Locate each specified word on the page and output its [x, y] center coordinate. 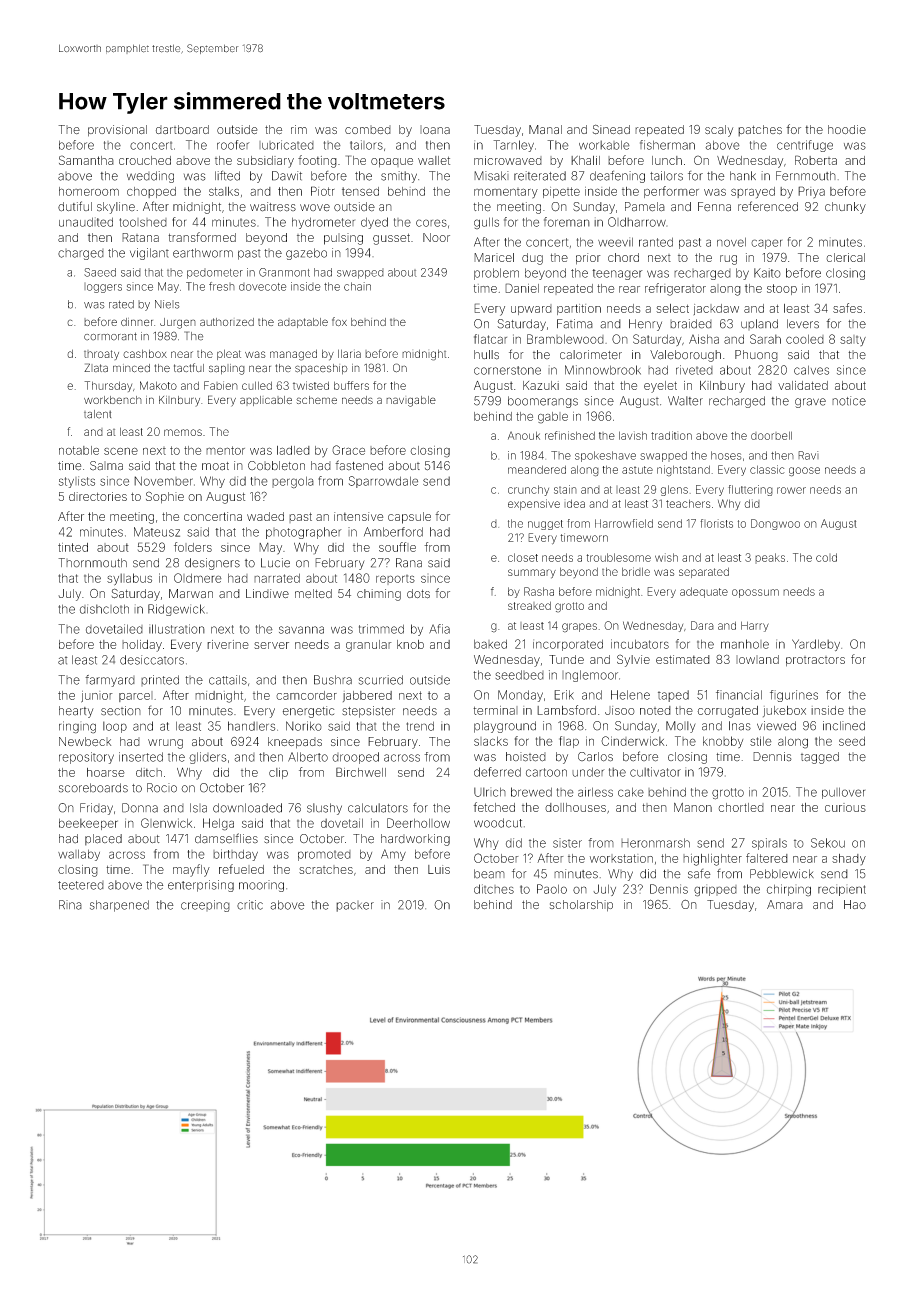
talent [97, 414]
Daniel [522, 288]
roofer [233, 145]
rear [629, 289]
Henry [645, 325]
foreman [567, 222]
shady [849, 859]
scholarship [581, 906]
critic [250, 905]
